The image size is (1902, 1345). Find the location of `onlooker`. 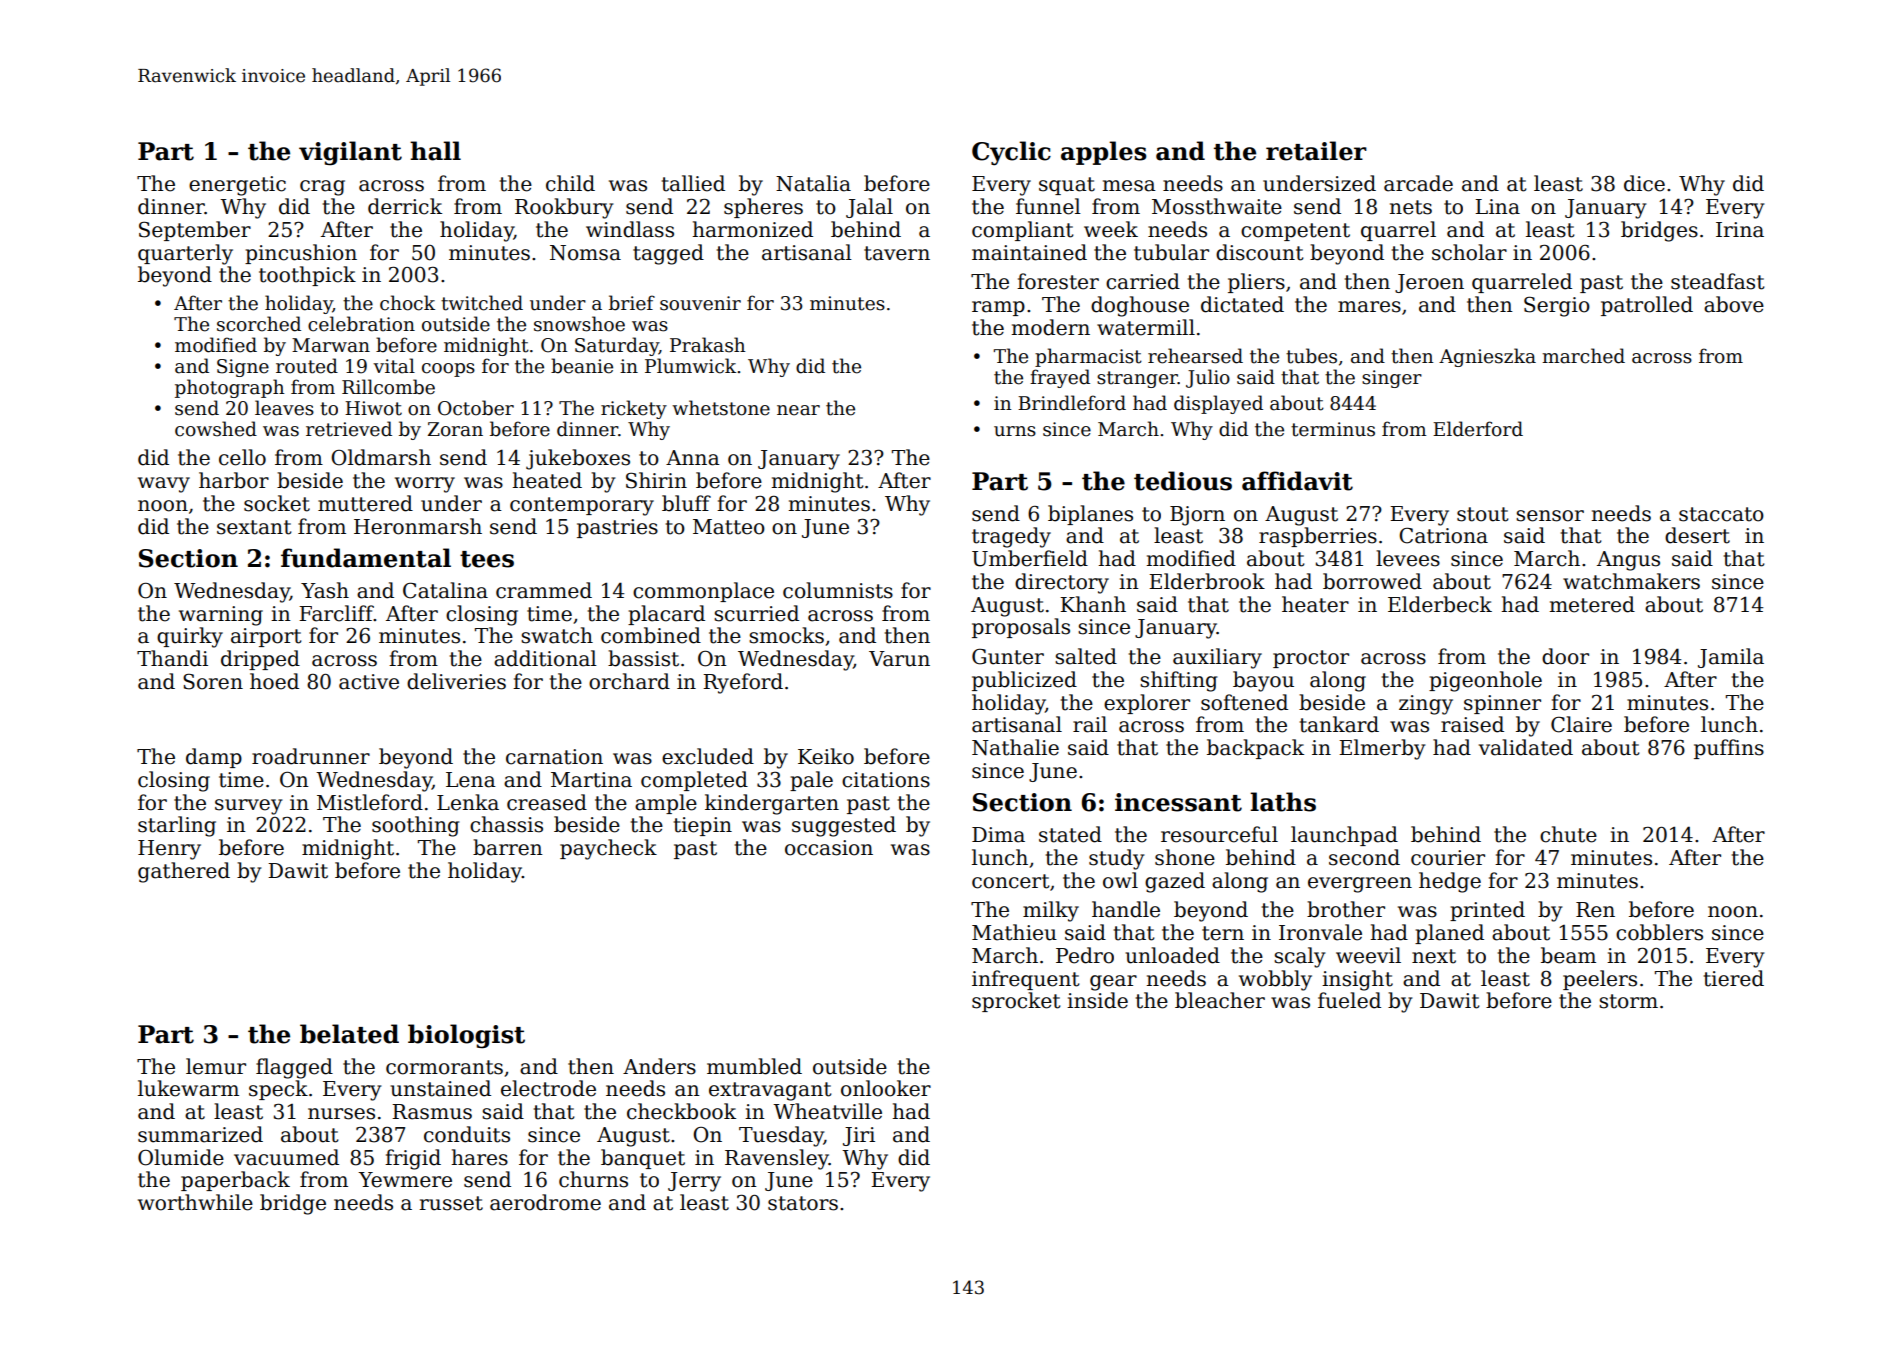

onlooker is located at coordinates (886, 1088).
